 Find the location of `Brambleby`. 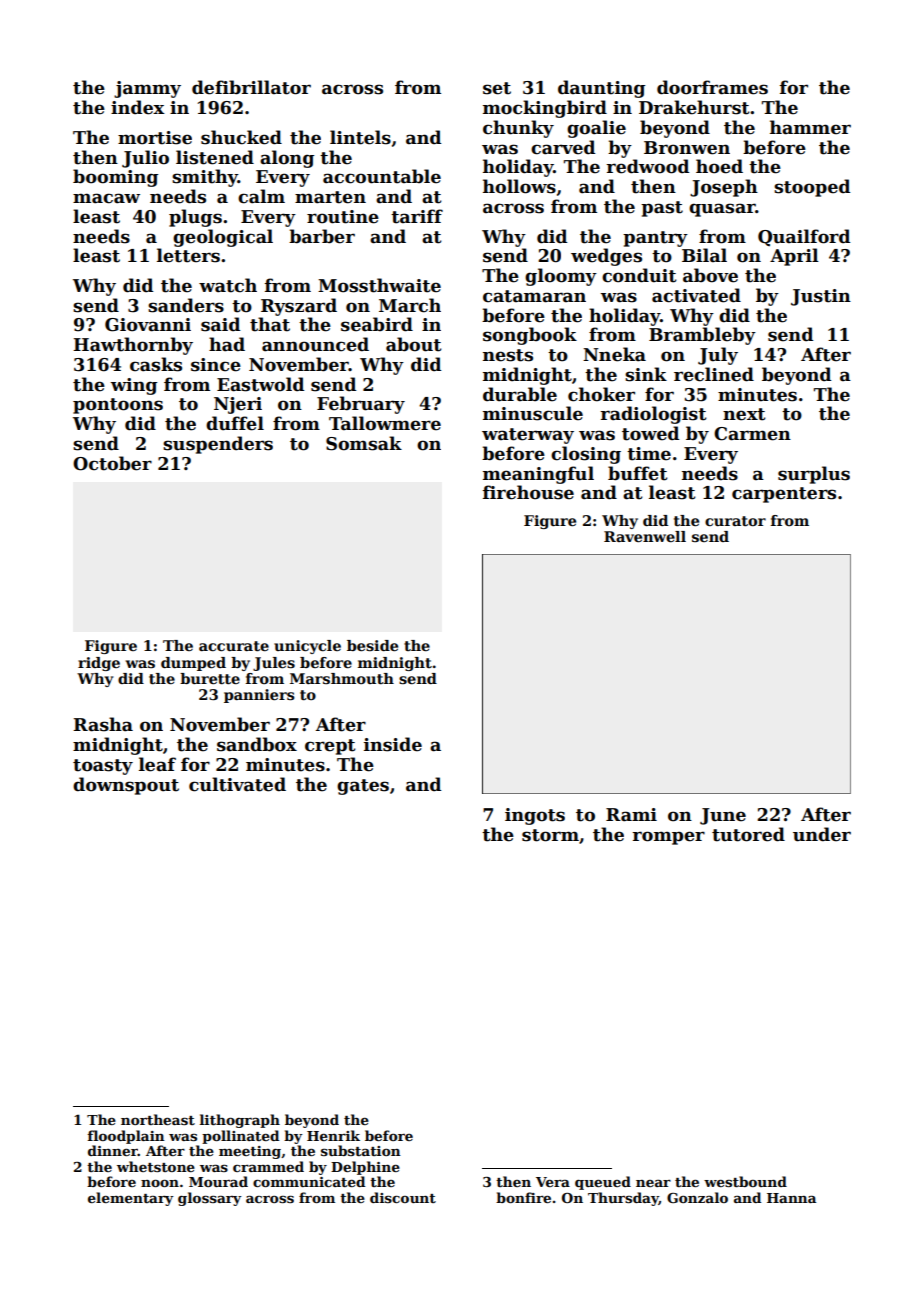

Brambleby is located at coordinates (702, 336).
